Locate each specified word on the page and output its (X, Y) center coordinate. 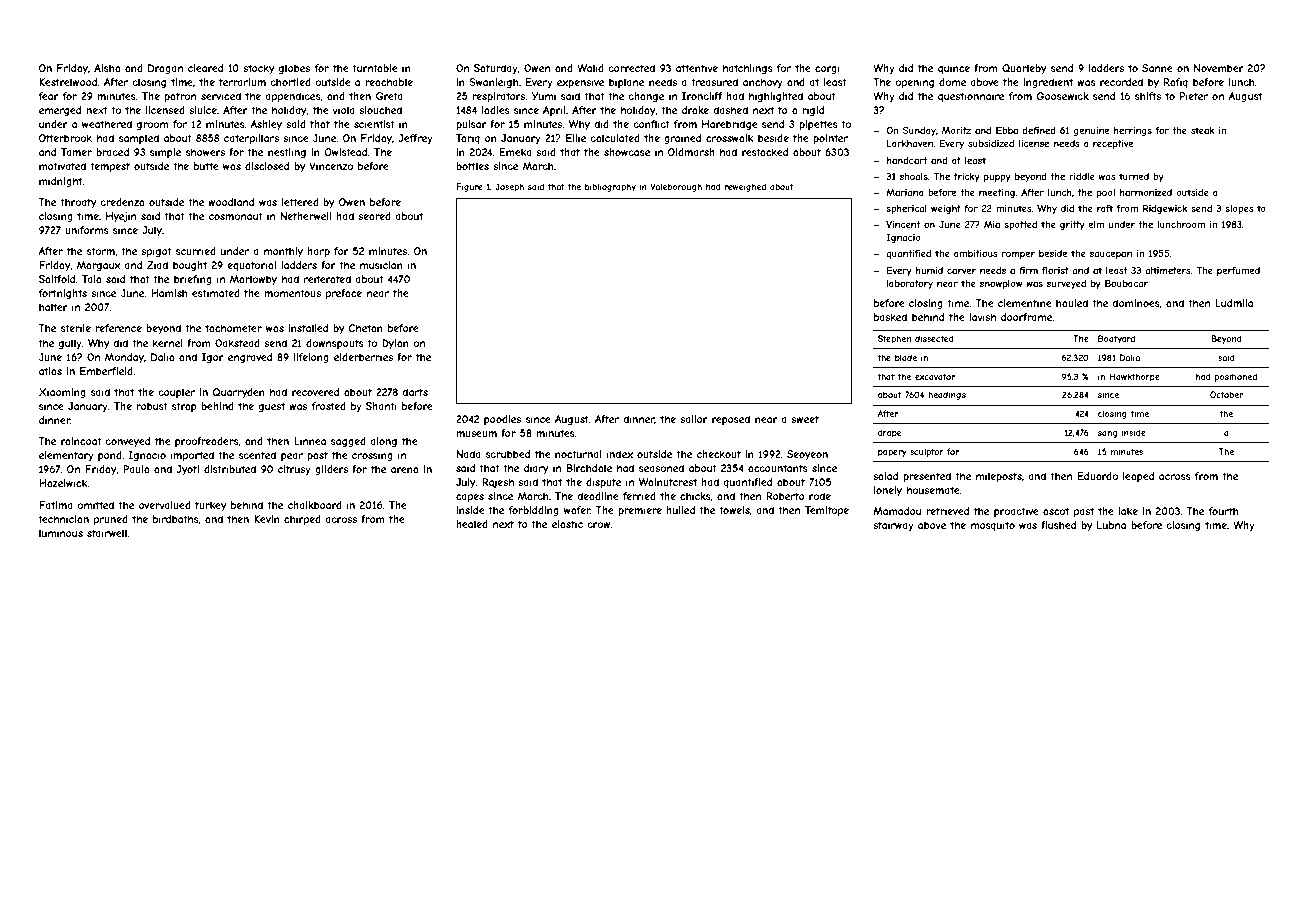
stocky (258, 69)
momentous (292, 293)
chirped (302, 520)
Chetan (365, 328)
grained (682, 139)
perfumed (1238, 271)
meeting (997, 193)
